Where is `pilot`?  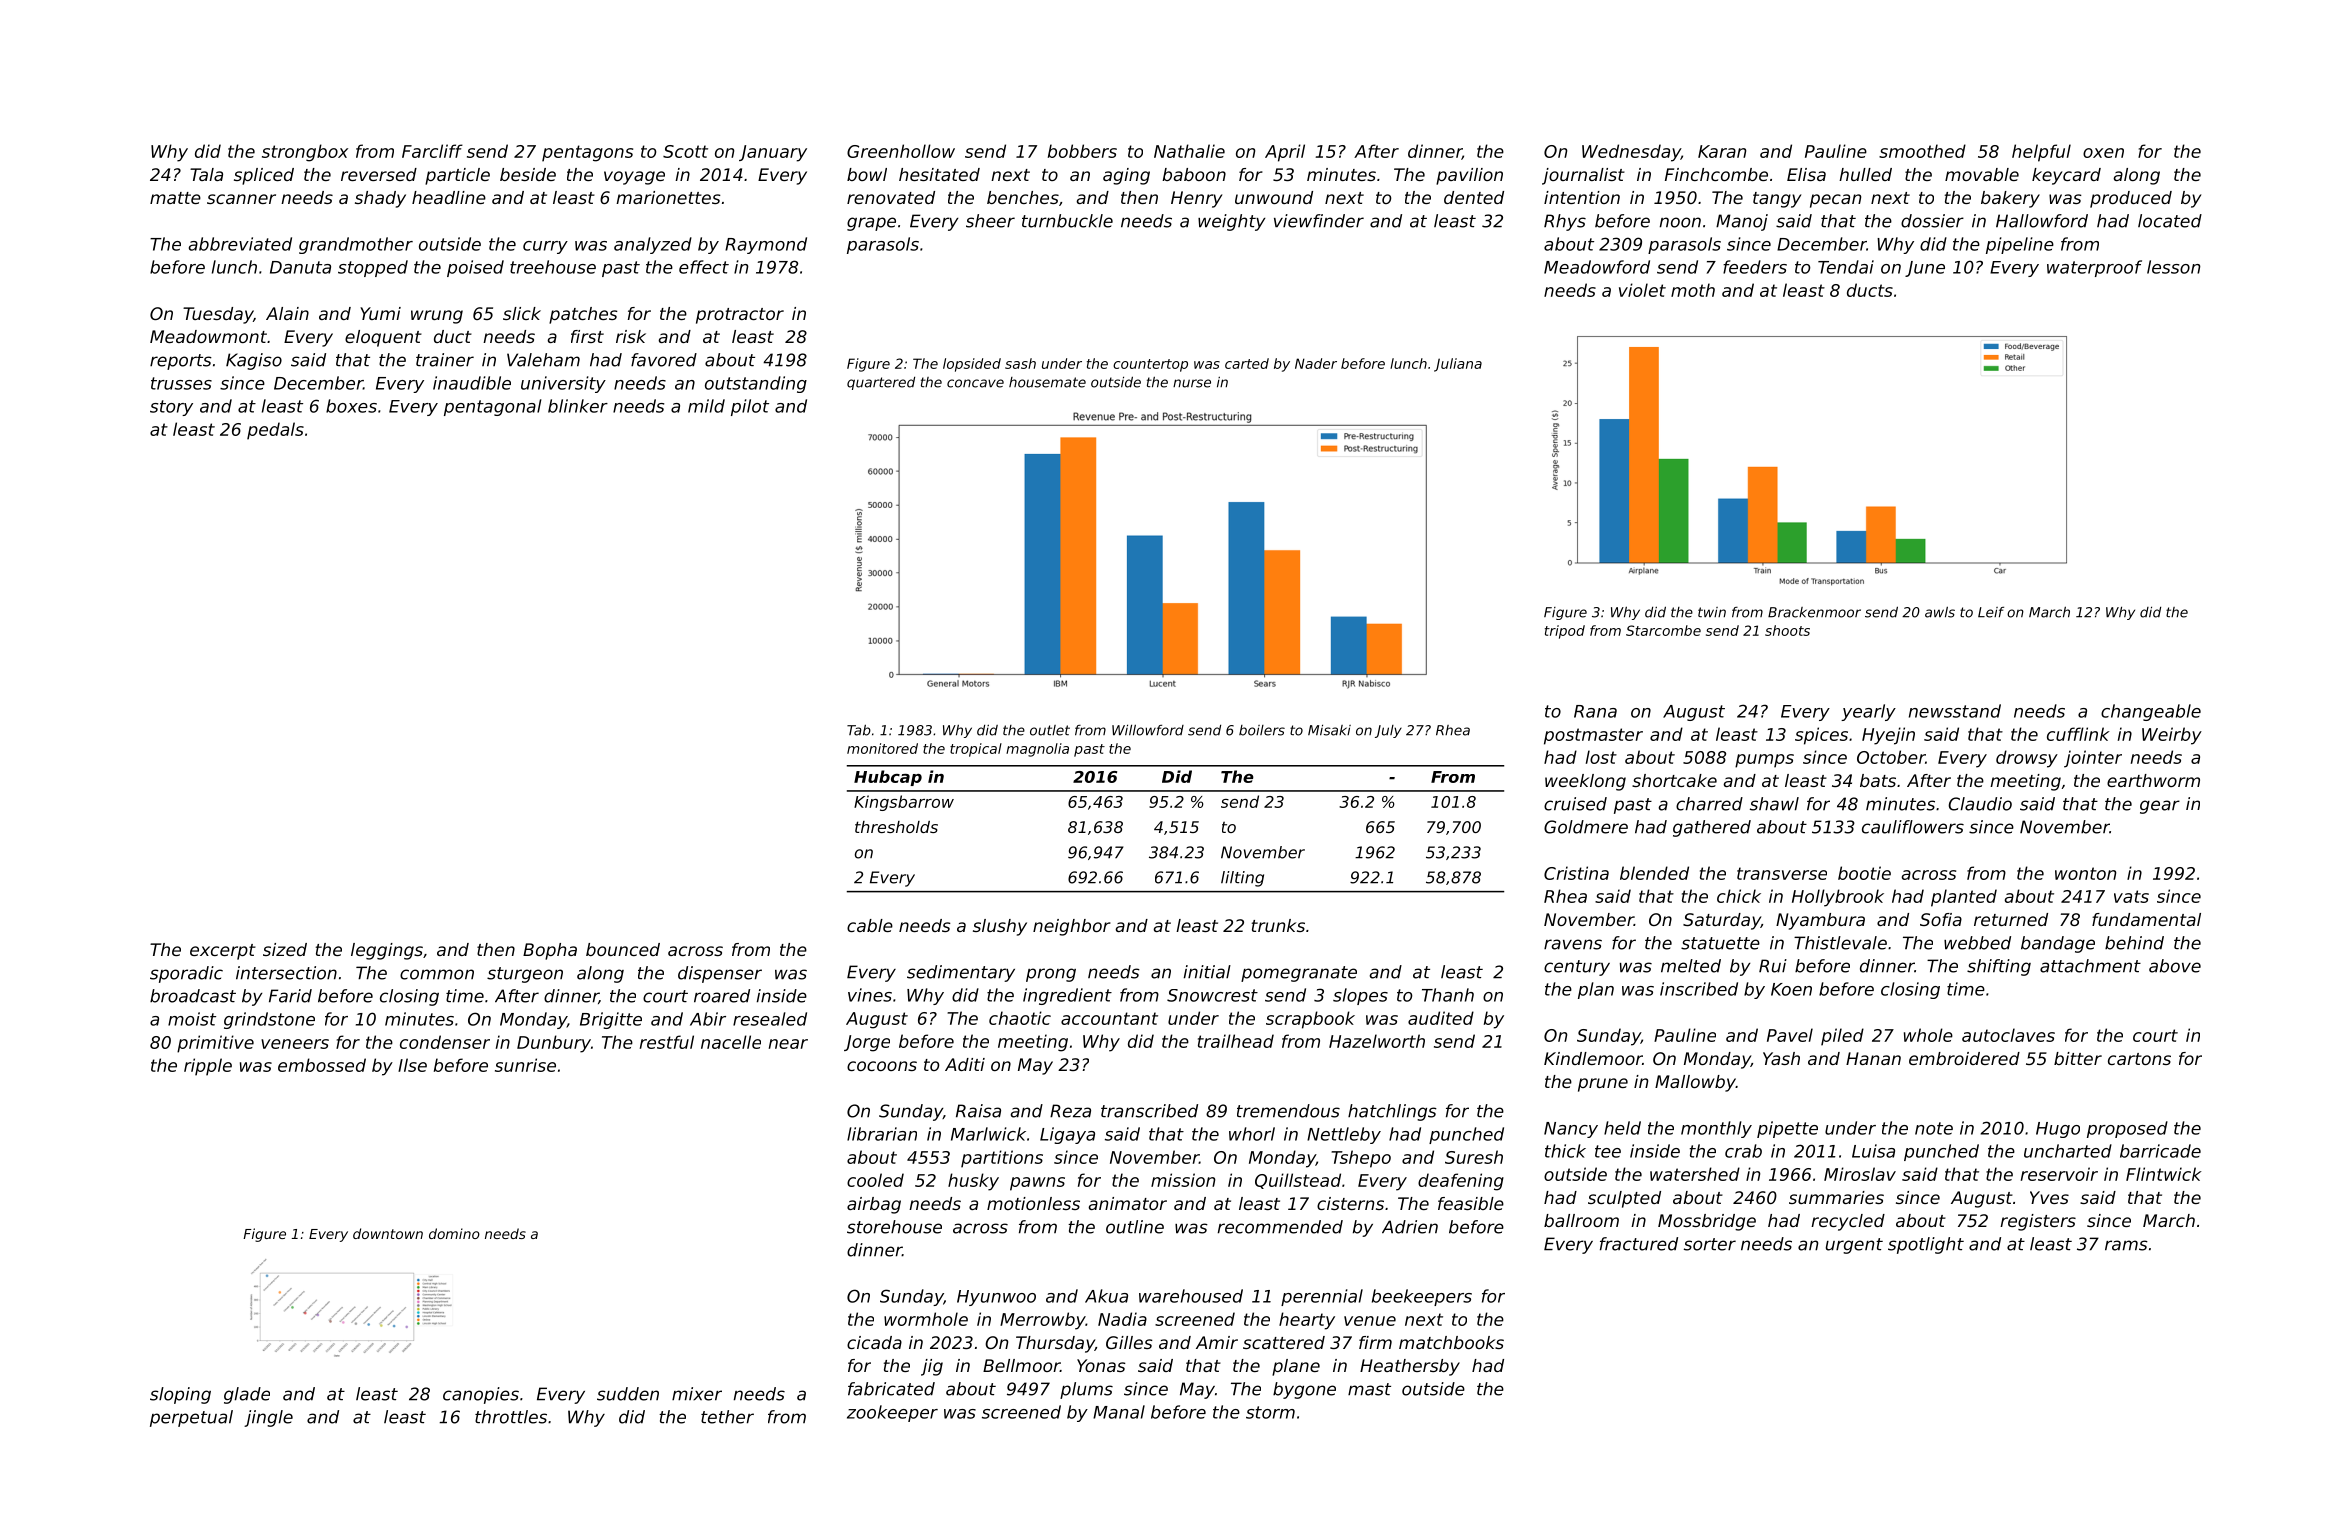 pilot is located at coordinates (750, 407).
